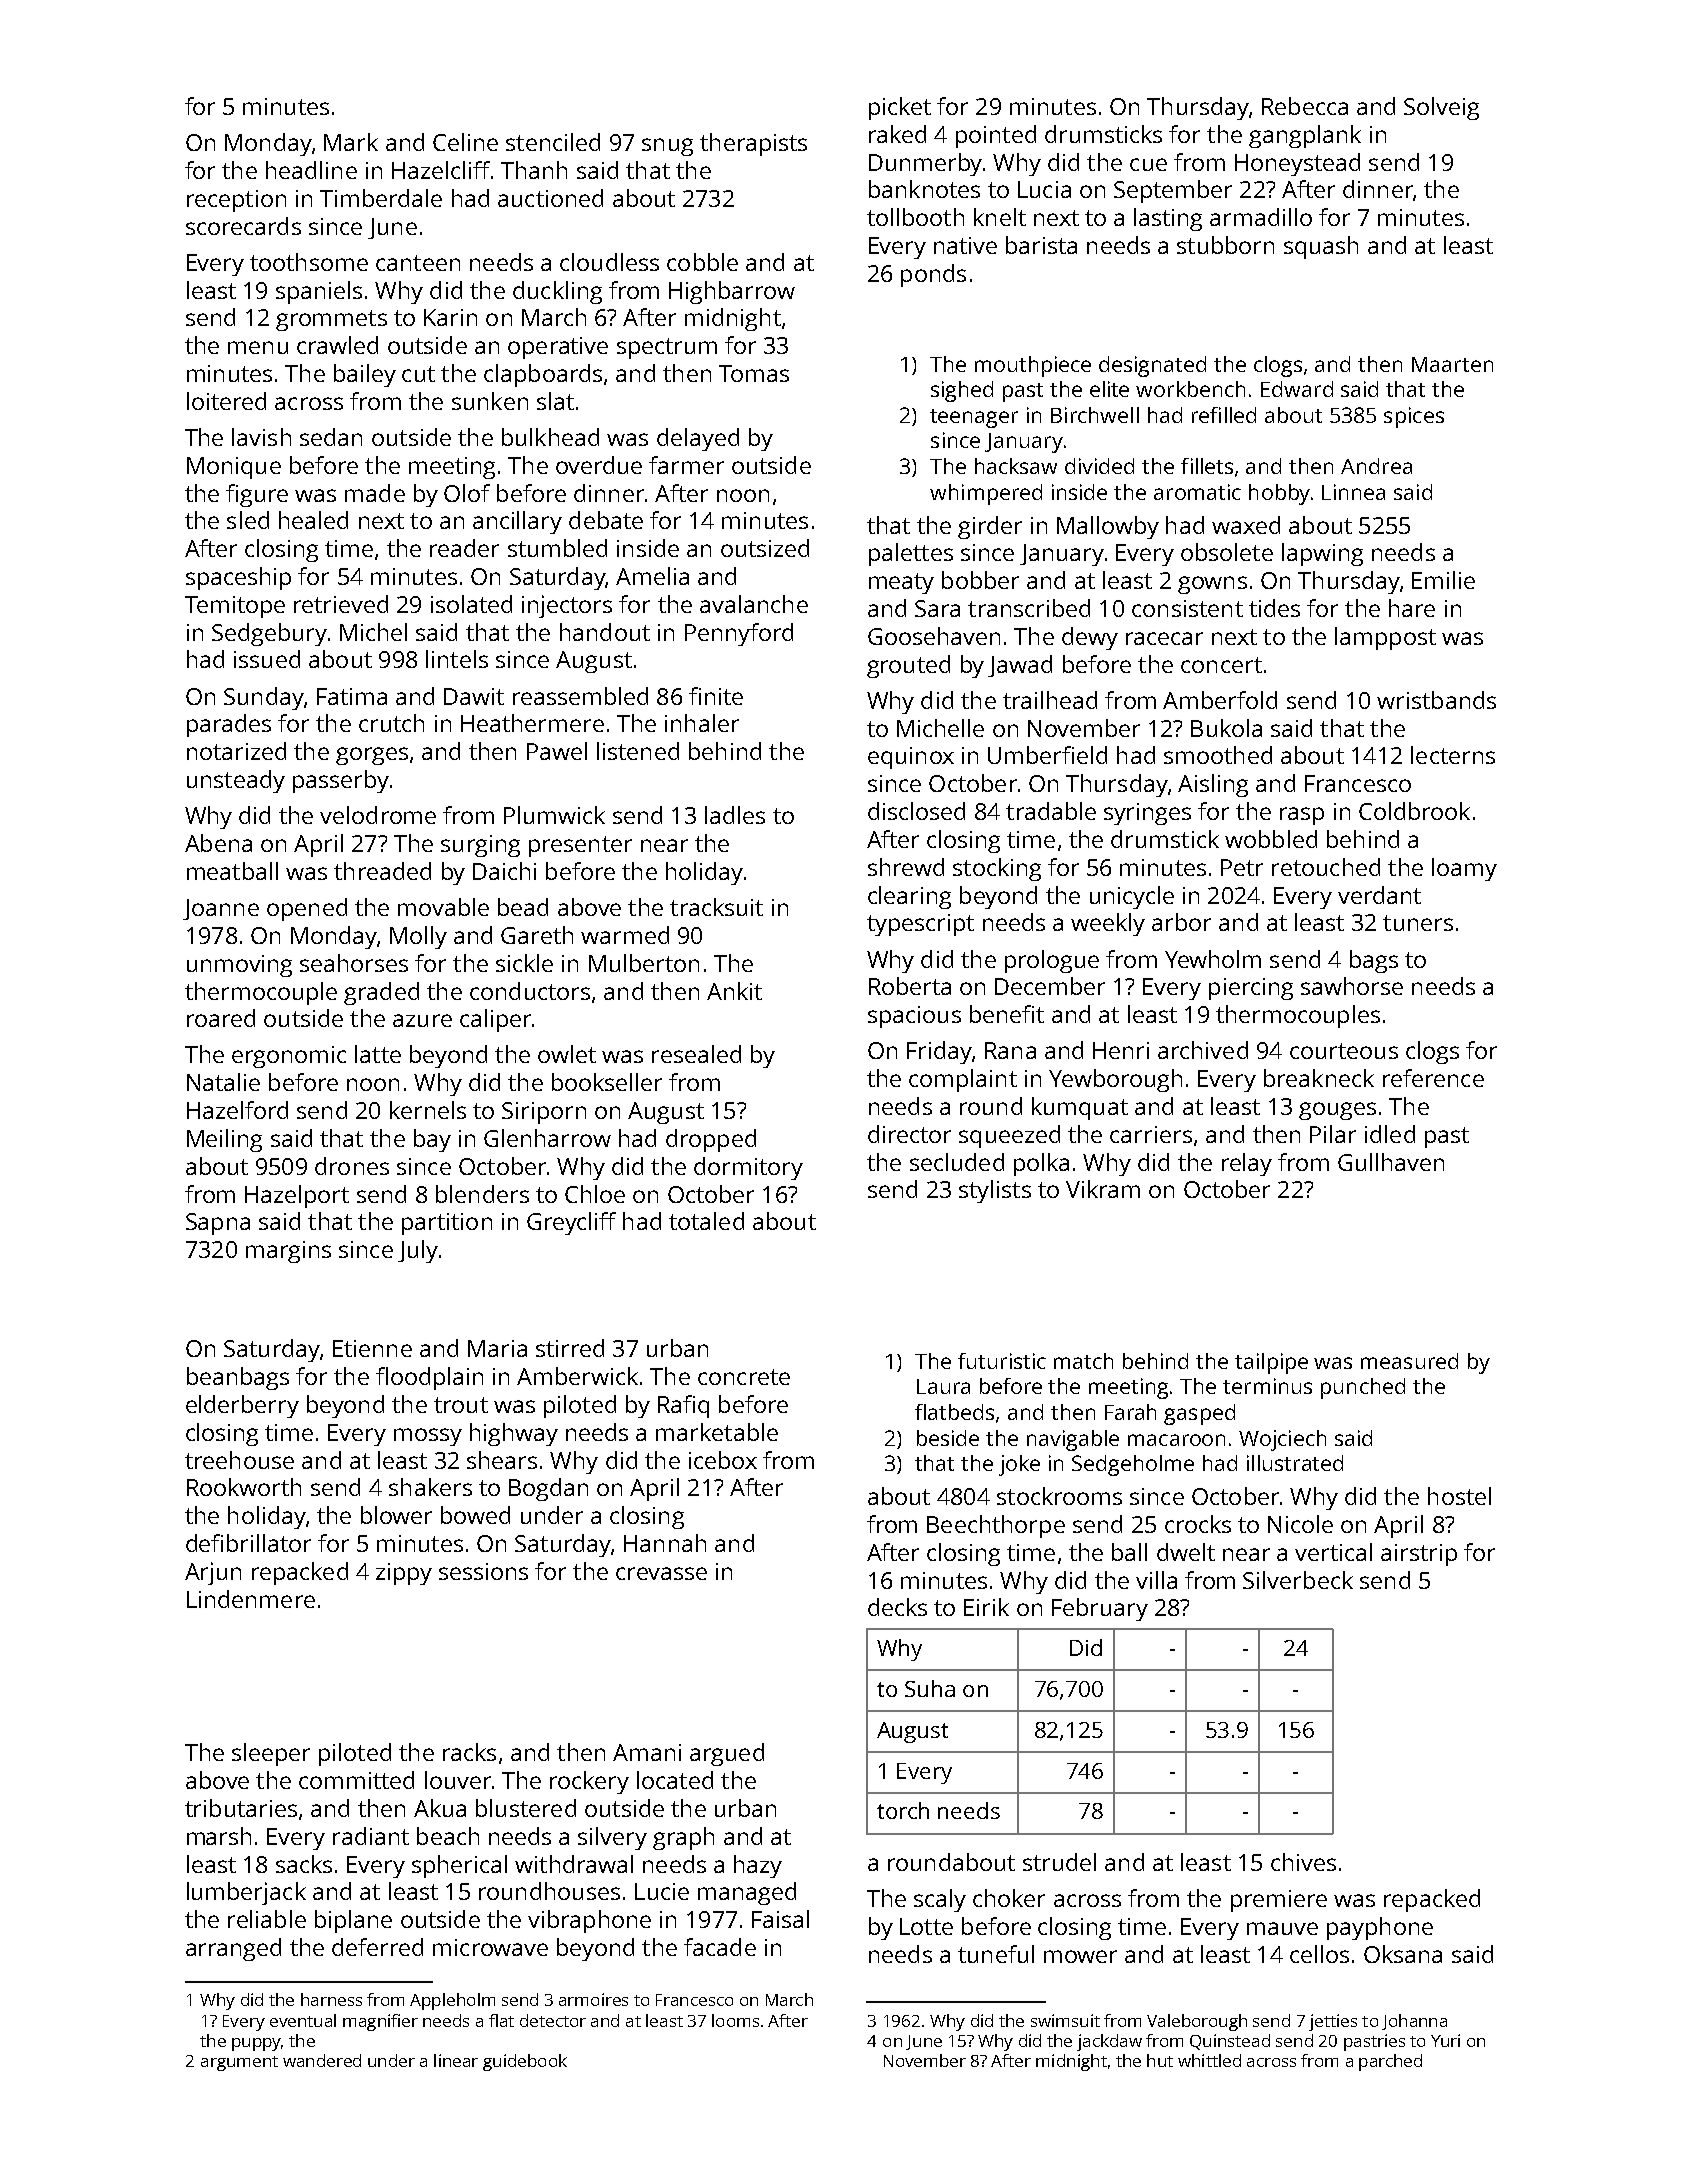  Describe the element at coordinates (311, 170) in the screenshot. I see `headline` at that location.
